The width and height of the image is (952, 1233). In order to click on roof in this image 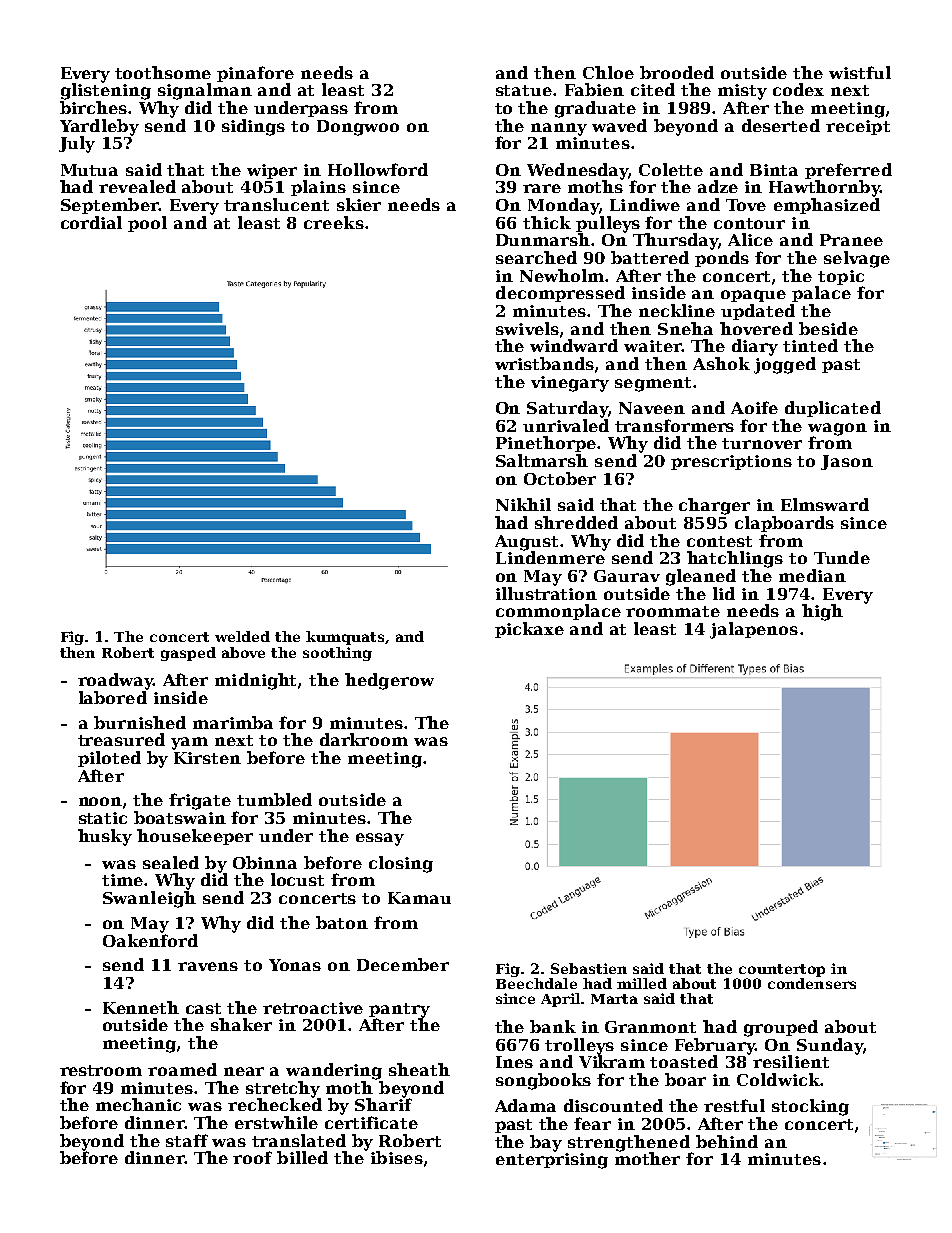, I will do `click(252, 1157)`.
